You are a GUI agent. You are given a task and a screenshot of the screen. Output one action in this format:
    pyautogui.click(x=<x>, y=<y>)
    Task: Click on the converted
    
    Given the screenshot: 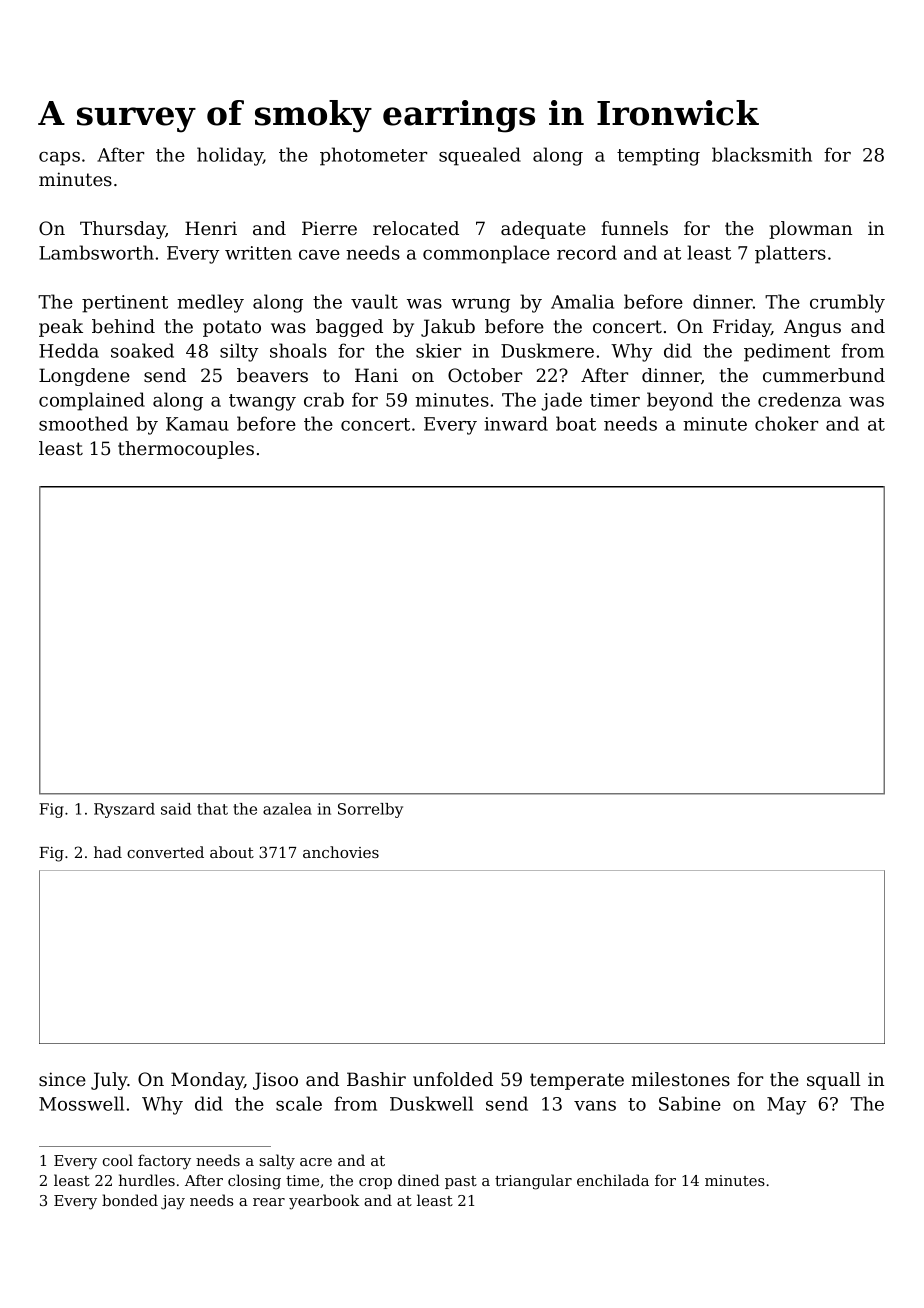 What is the action you would take?
    pyautogui.click(x=165, y=852)
